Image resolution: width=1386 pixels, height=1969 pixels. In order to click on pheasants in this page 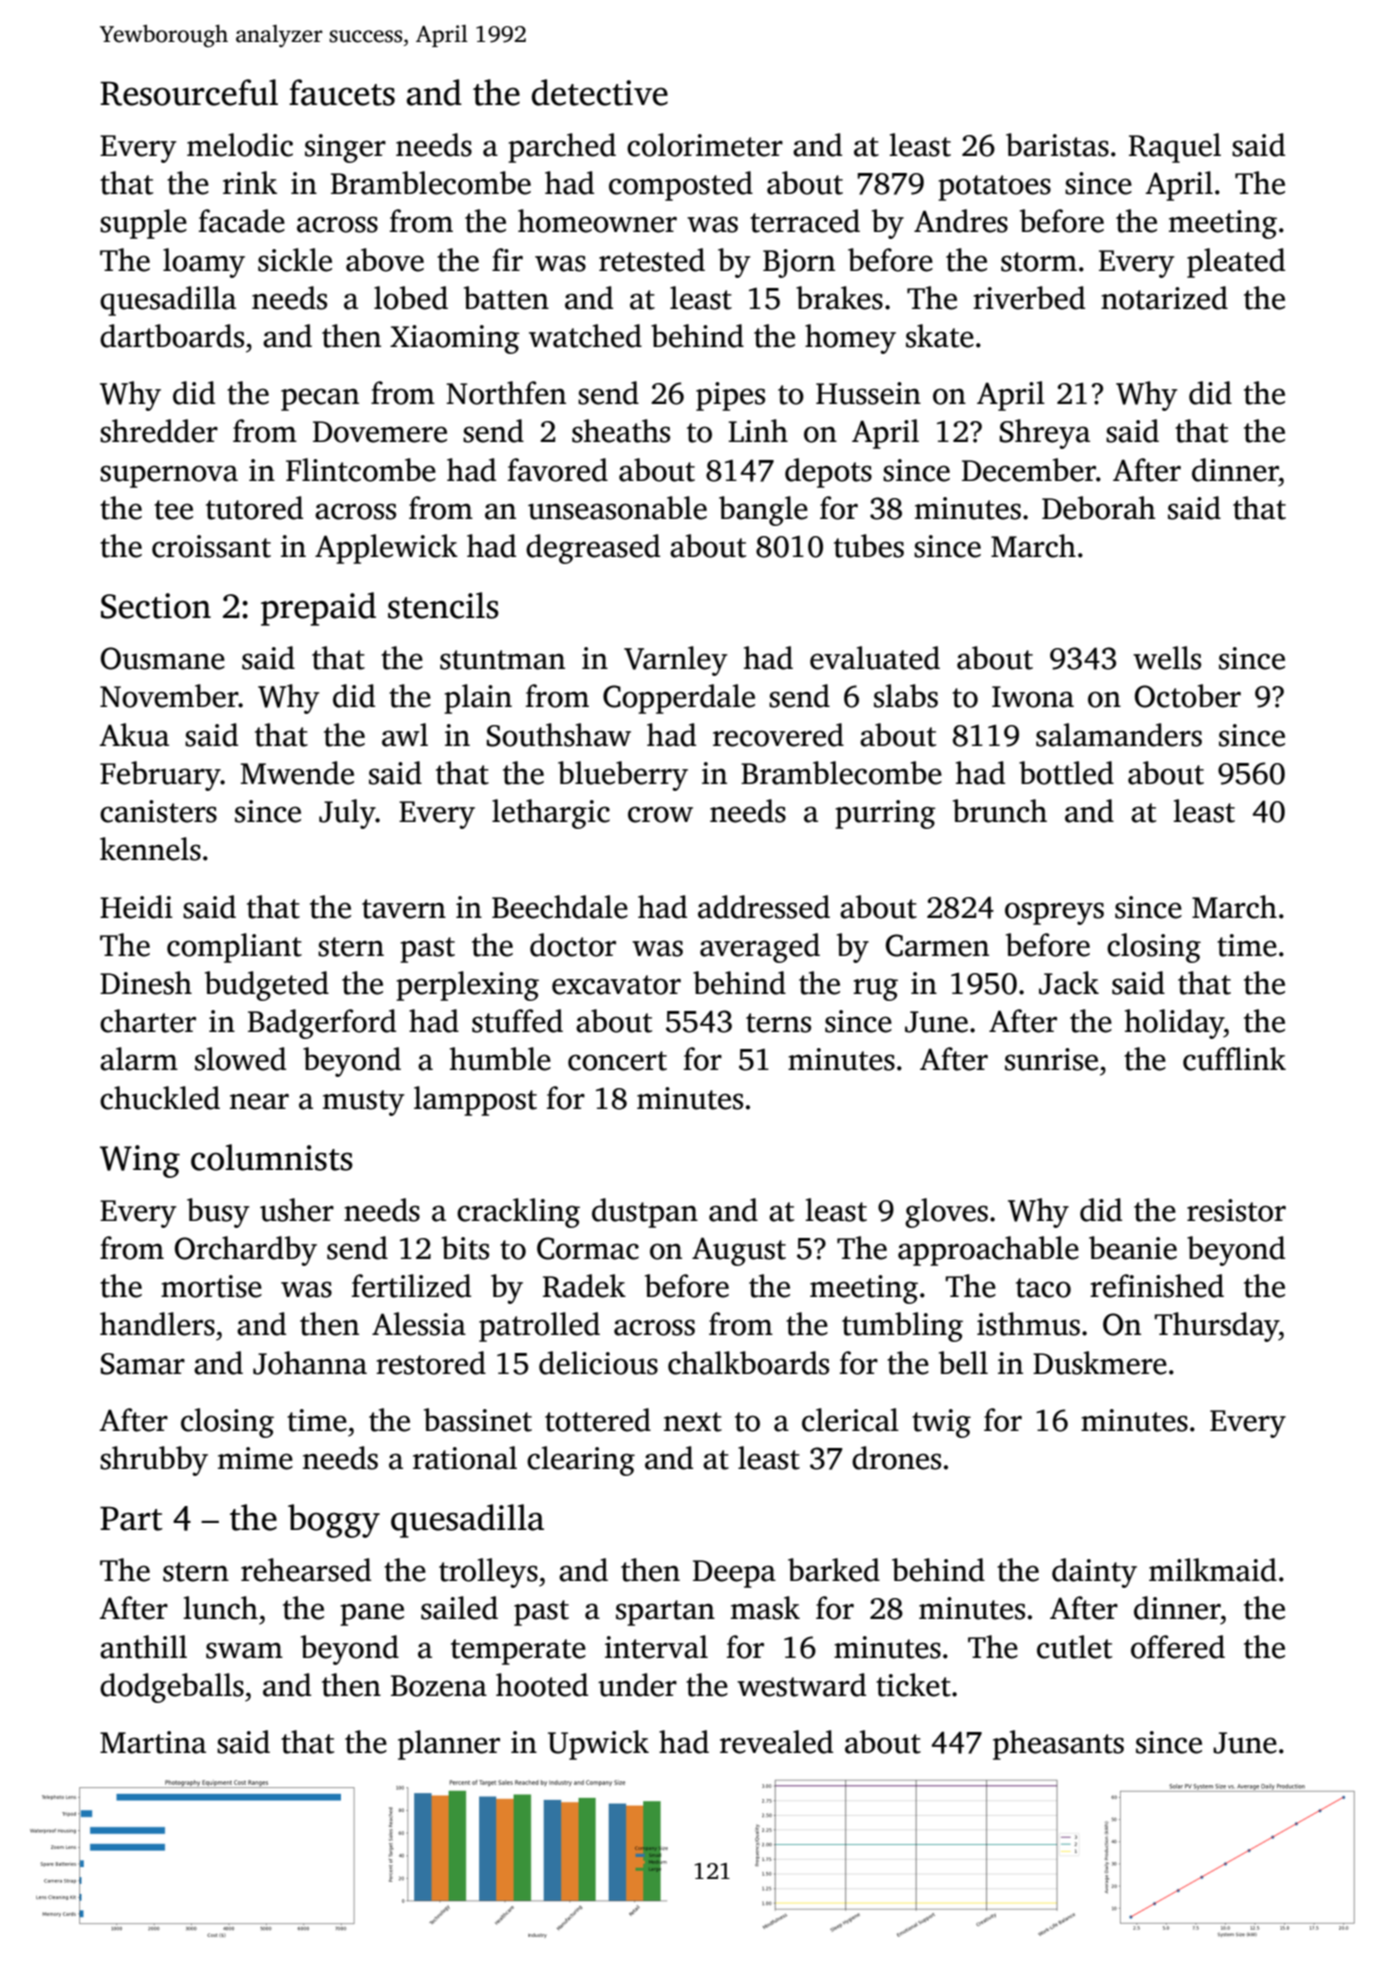, I will do `click(1058, 1745)`.
